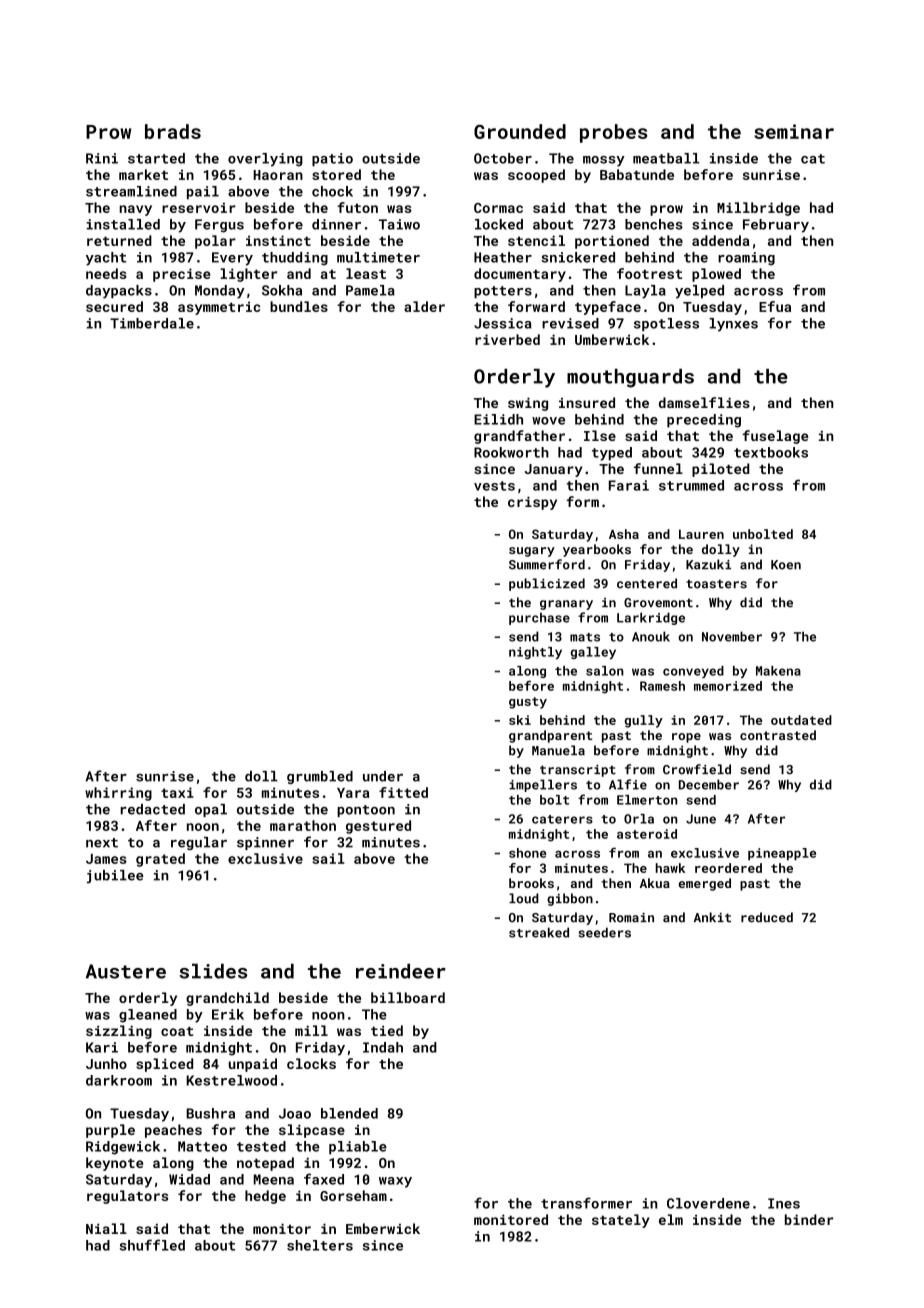 The height and width of the screenshot is (1308, 924). What do you see at coordinates (630, 378) in the screenshot?
I see `mouthguards` at bounding box center [630, 378].
